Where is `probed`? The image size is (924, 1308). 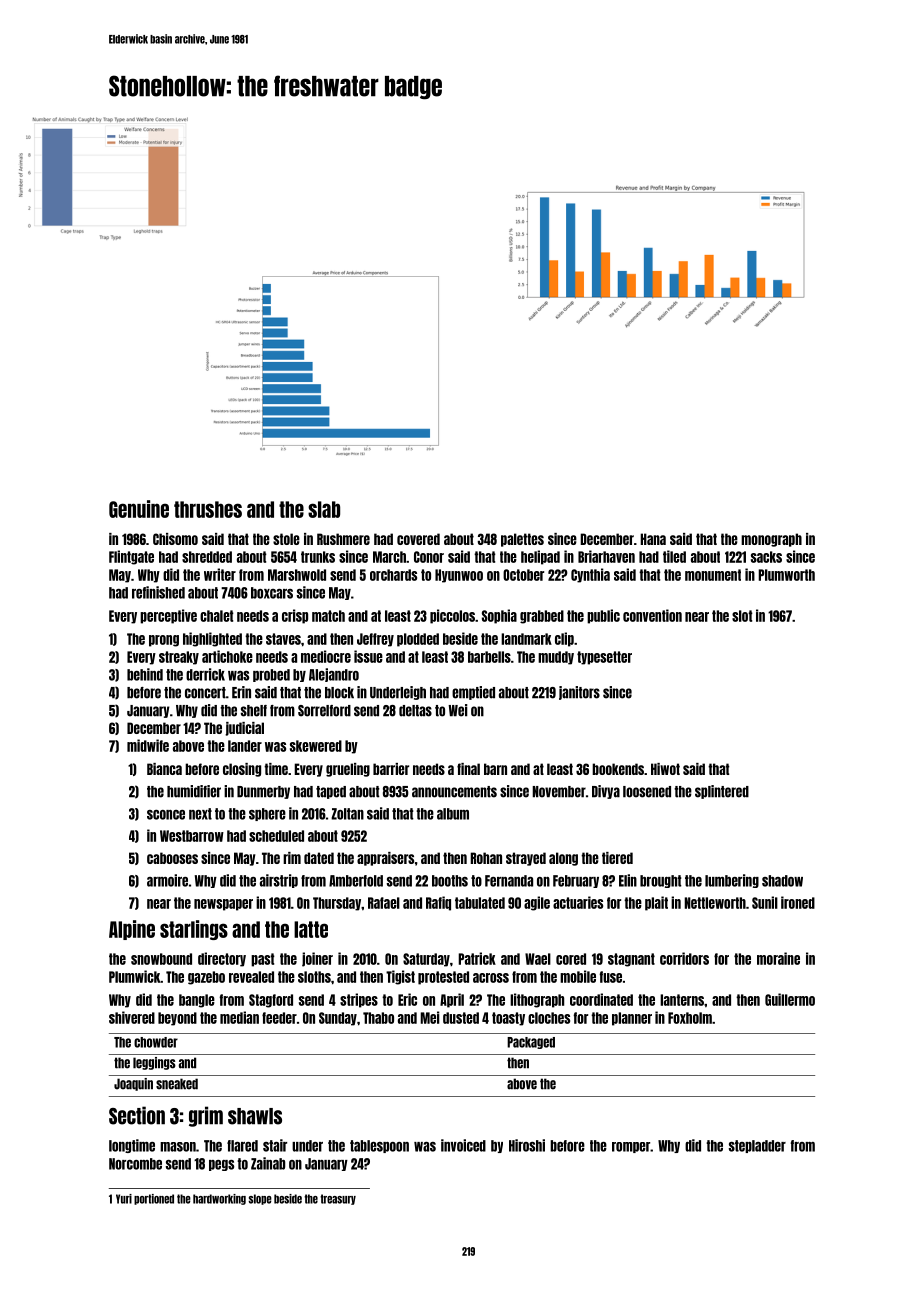
probed is located at coordinates (271, 675).
